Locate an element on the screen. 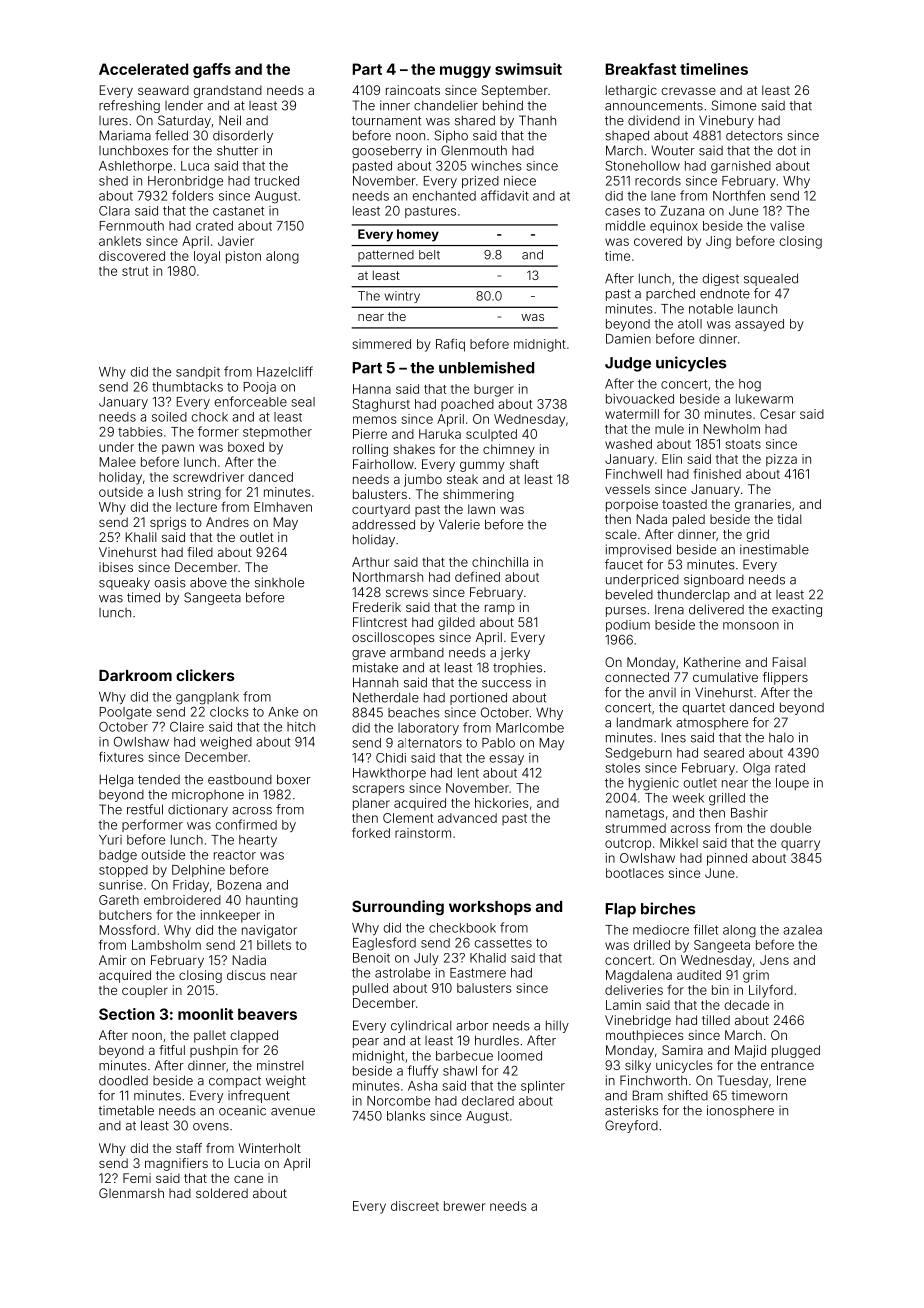 This screenshot has height=1308, width=924. brewer is located at coordinates (464, 1206).
